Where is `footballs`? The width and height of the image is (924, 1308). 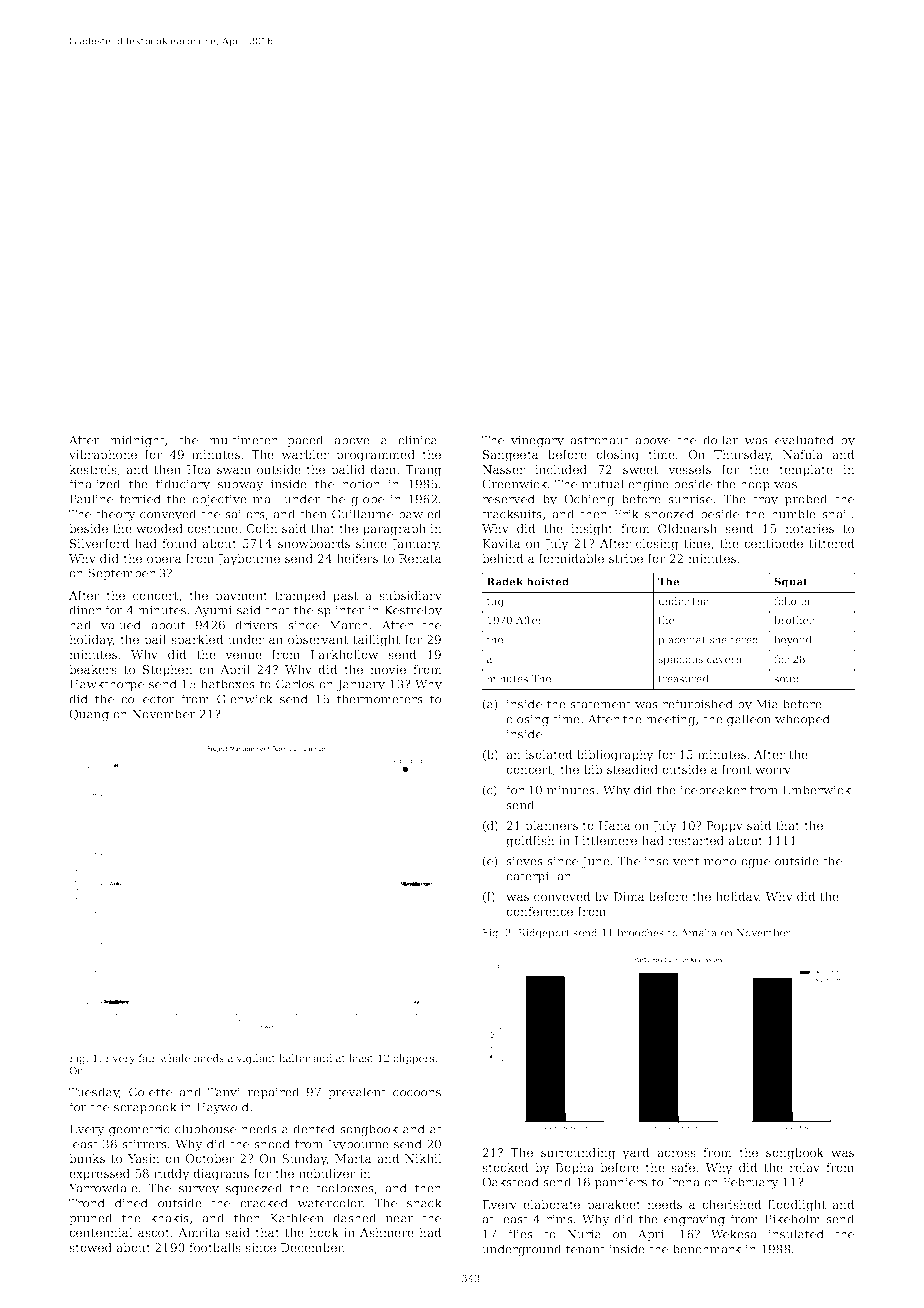 footballs is located at coordinates (215, 1247).
